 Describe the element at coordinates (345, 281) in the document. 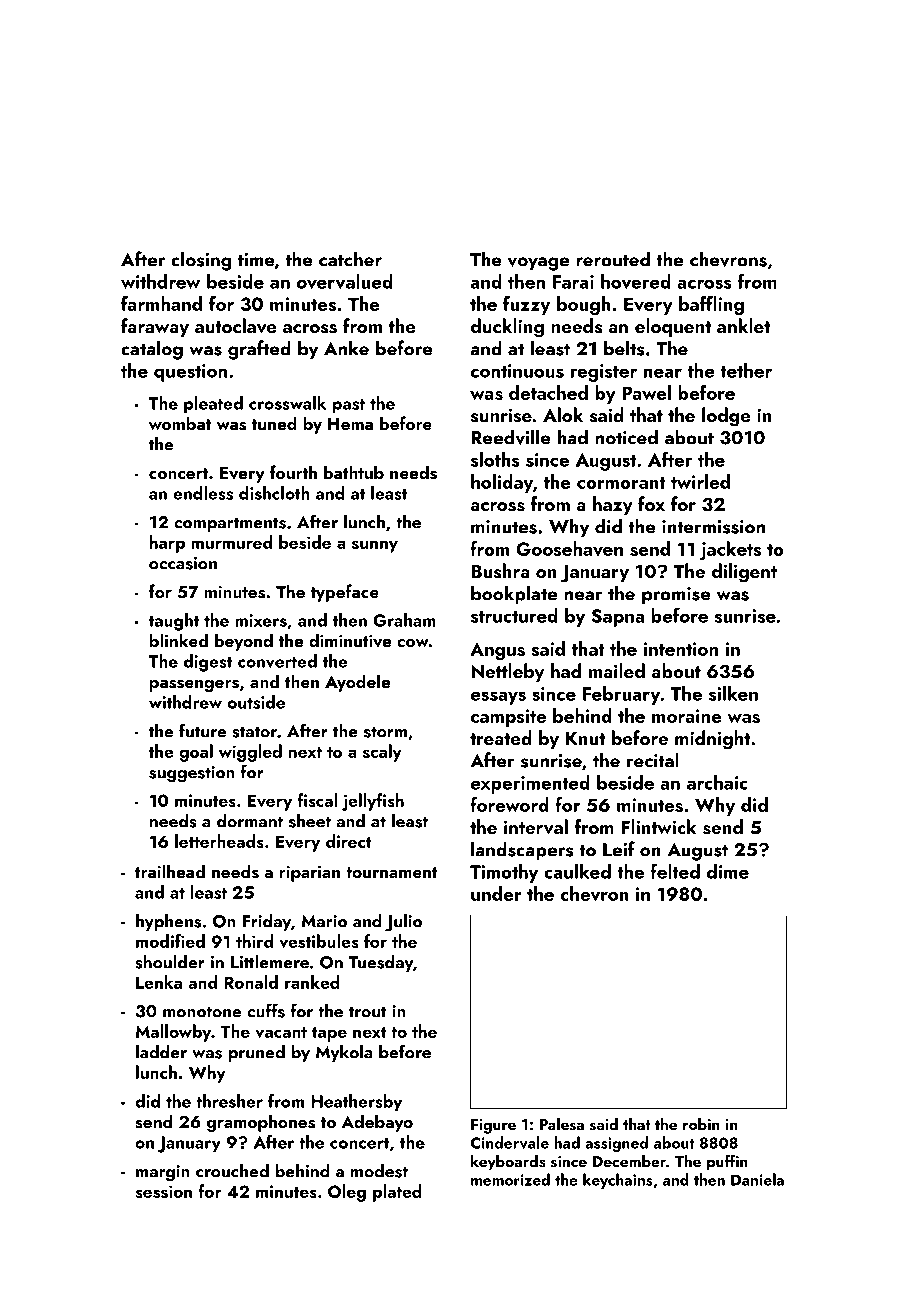

I see `overvalued` at that location.
